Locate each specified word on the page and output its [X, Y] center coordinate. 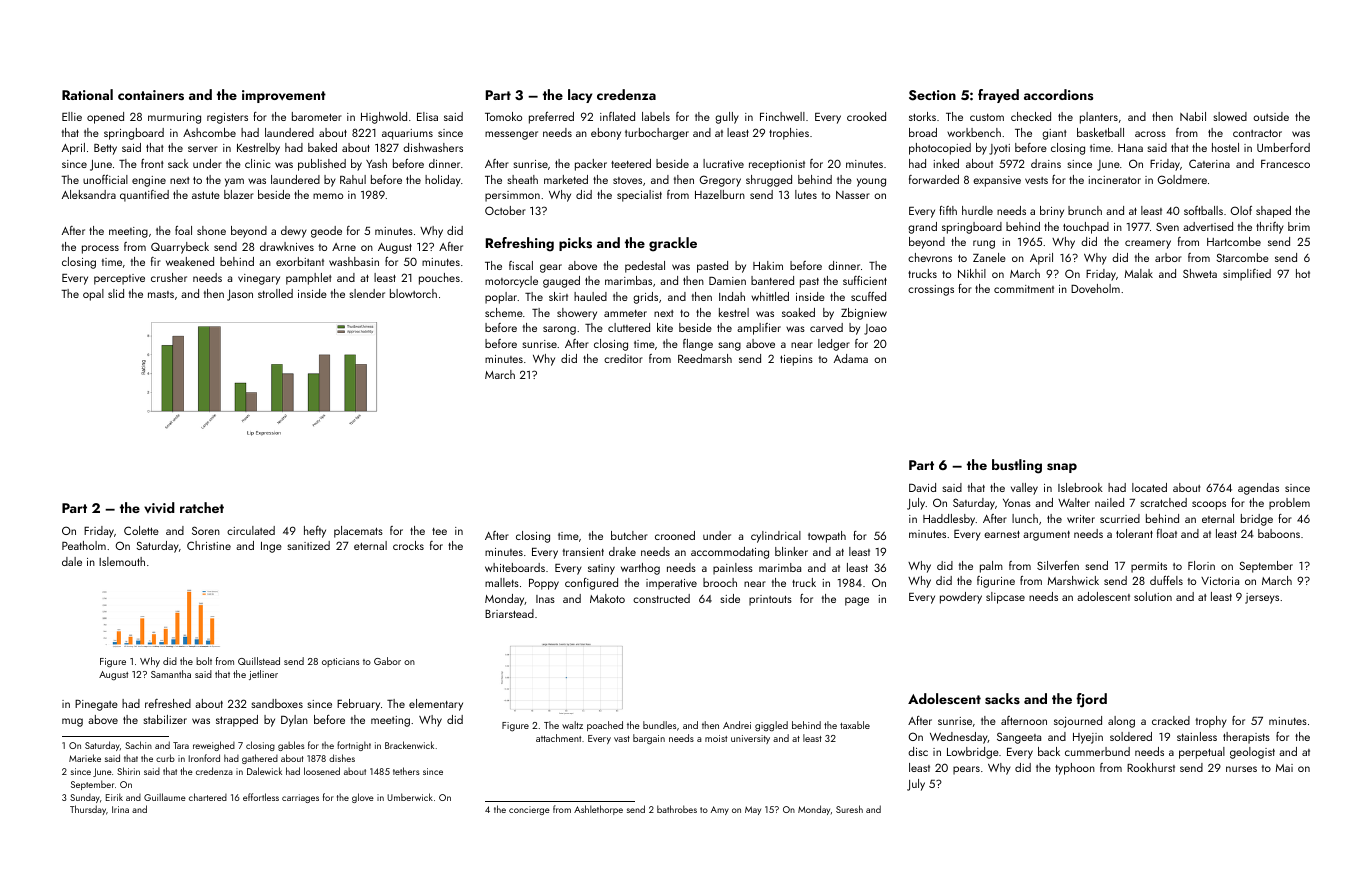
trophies [789, 134]
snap [1062, 468]
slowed [1230, 116]
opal [93, 295]
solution [1153, 596]
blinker [791, 551]
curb [165, 758]
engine [149, 181]
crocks [408, 545]
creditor [623, 358]
